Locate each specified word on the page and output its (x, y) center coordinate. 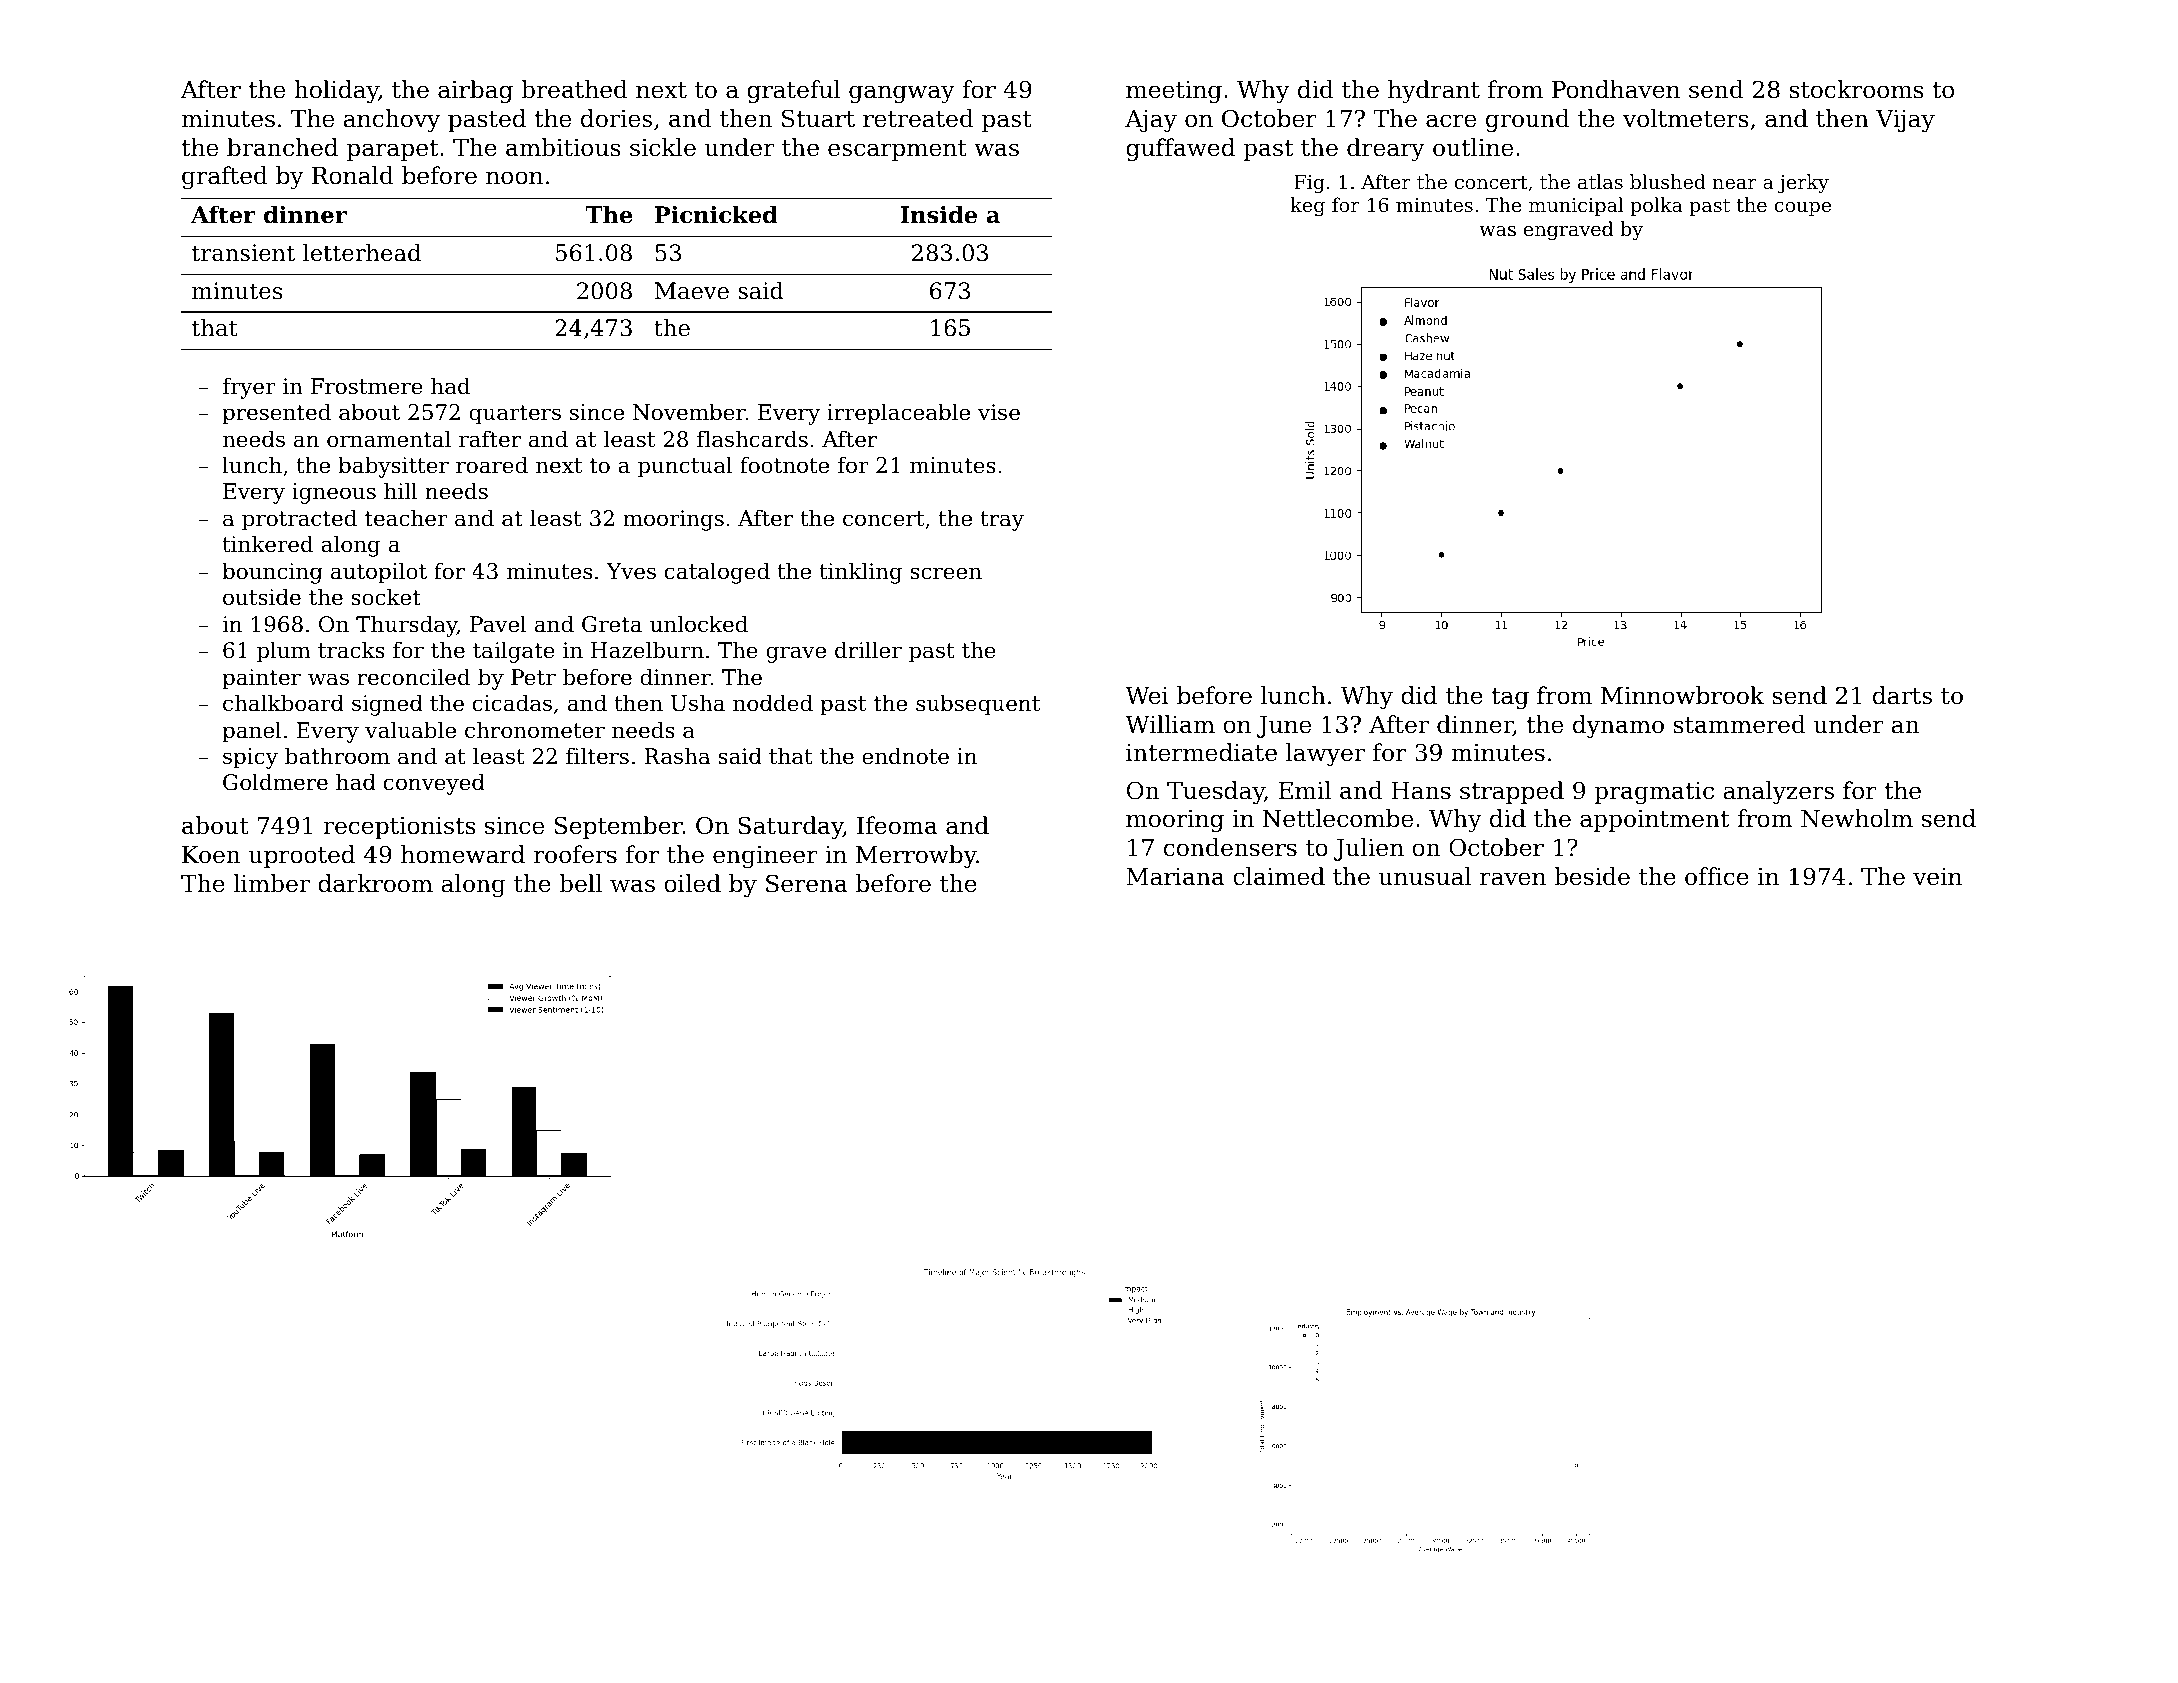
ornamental (389, 439)
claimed (1279, 876)
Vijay (1905, 121)
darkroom (375, 883)
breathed (574, 89)
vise (999, 412)
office (1717, 876)
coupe (1803, 209)
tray (1002, 521)
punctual (685, 467)
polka (1656, 206)
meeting (1174, 92)
